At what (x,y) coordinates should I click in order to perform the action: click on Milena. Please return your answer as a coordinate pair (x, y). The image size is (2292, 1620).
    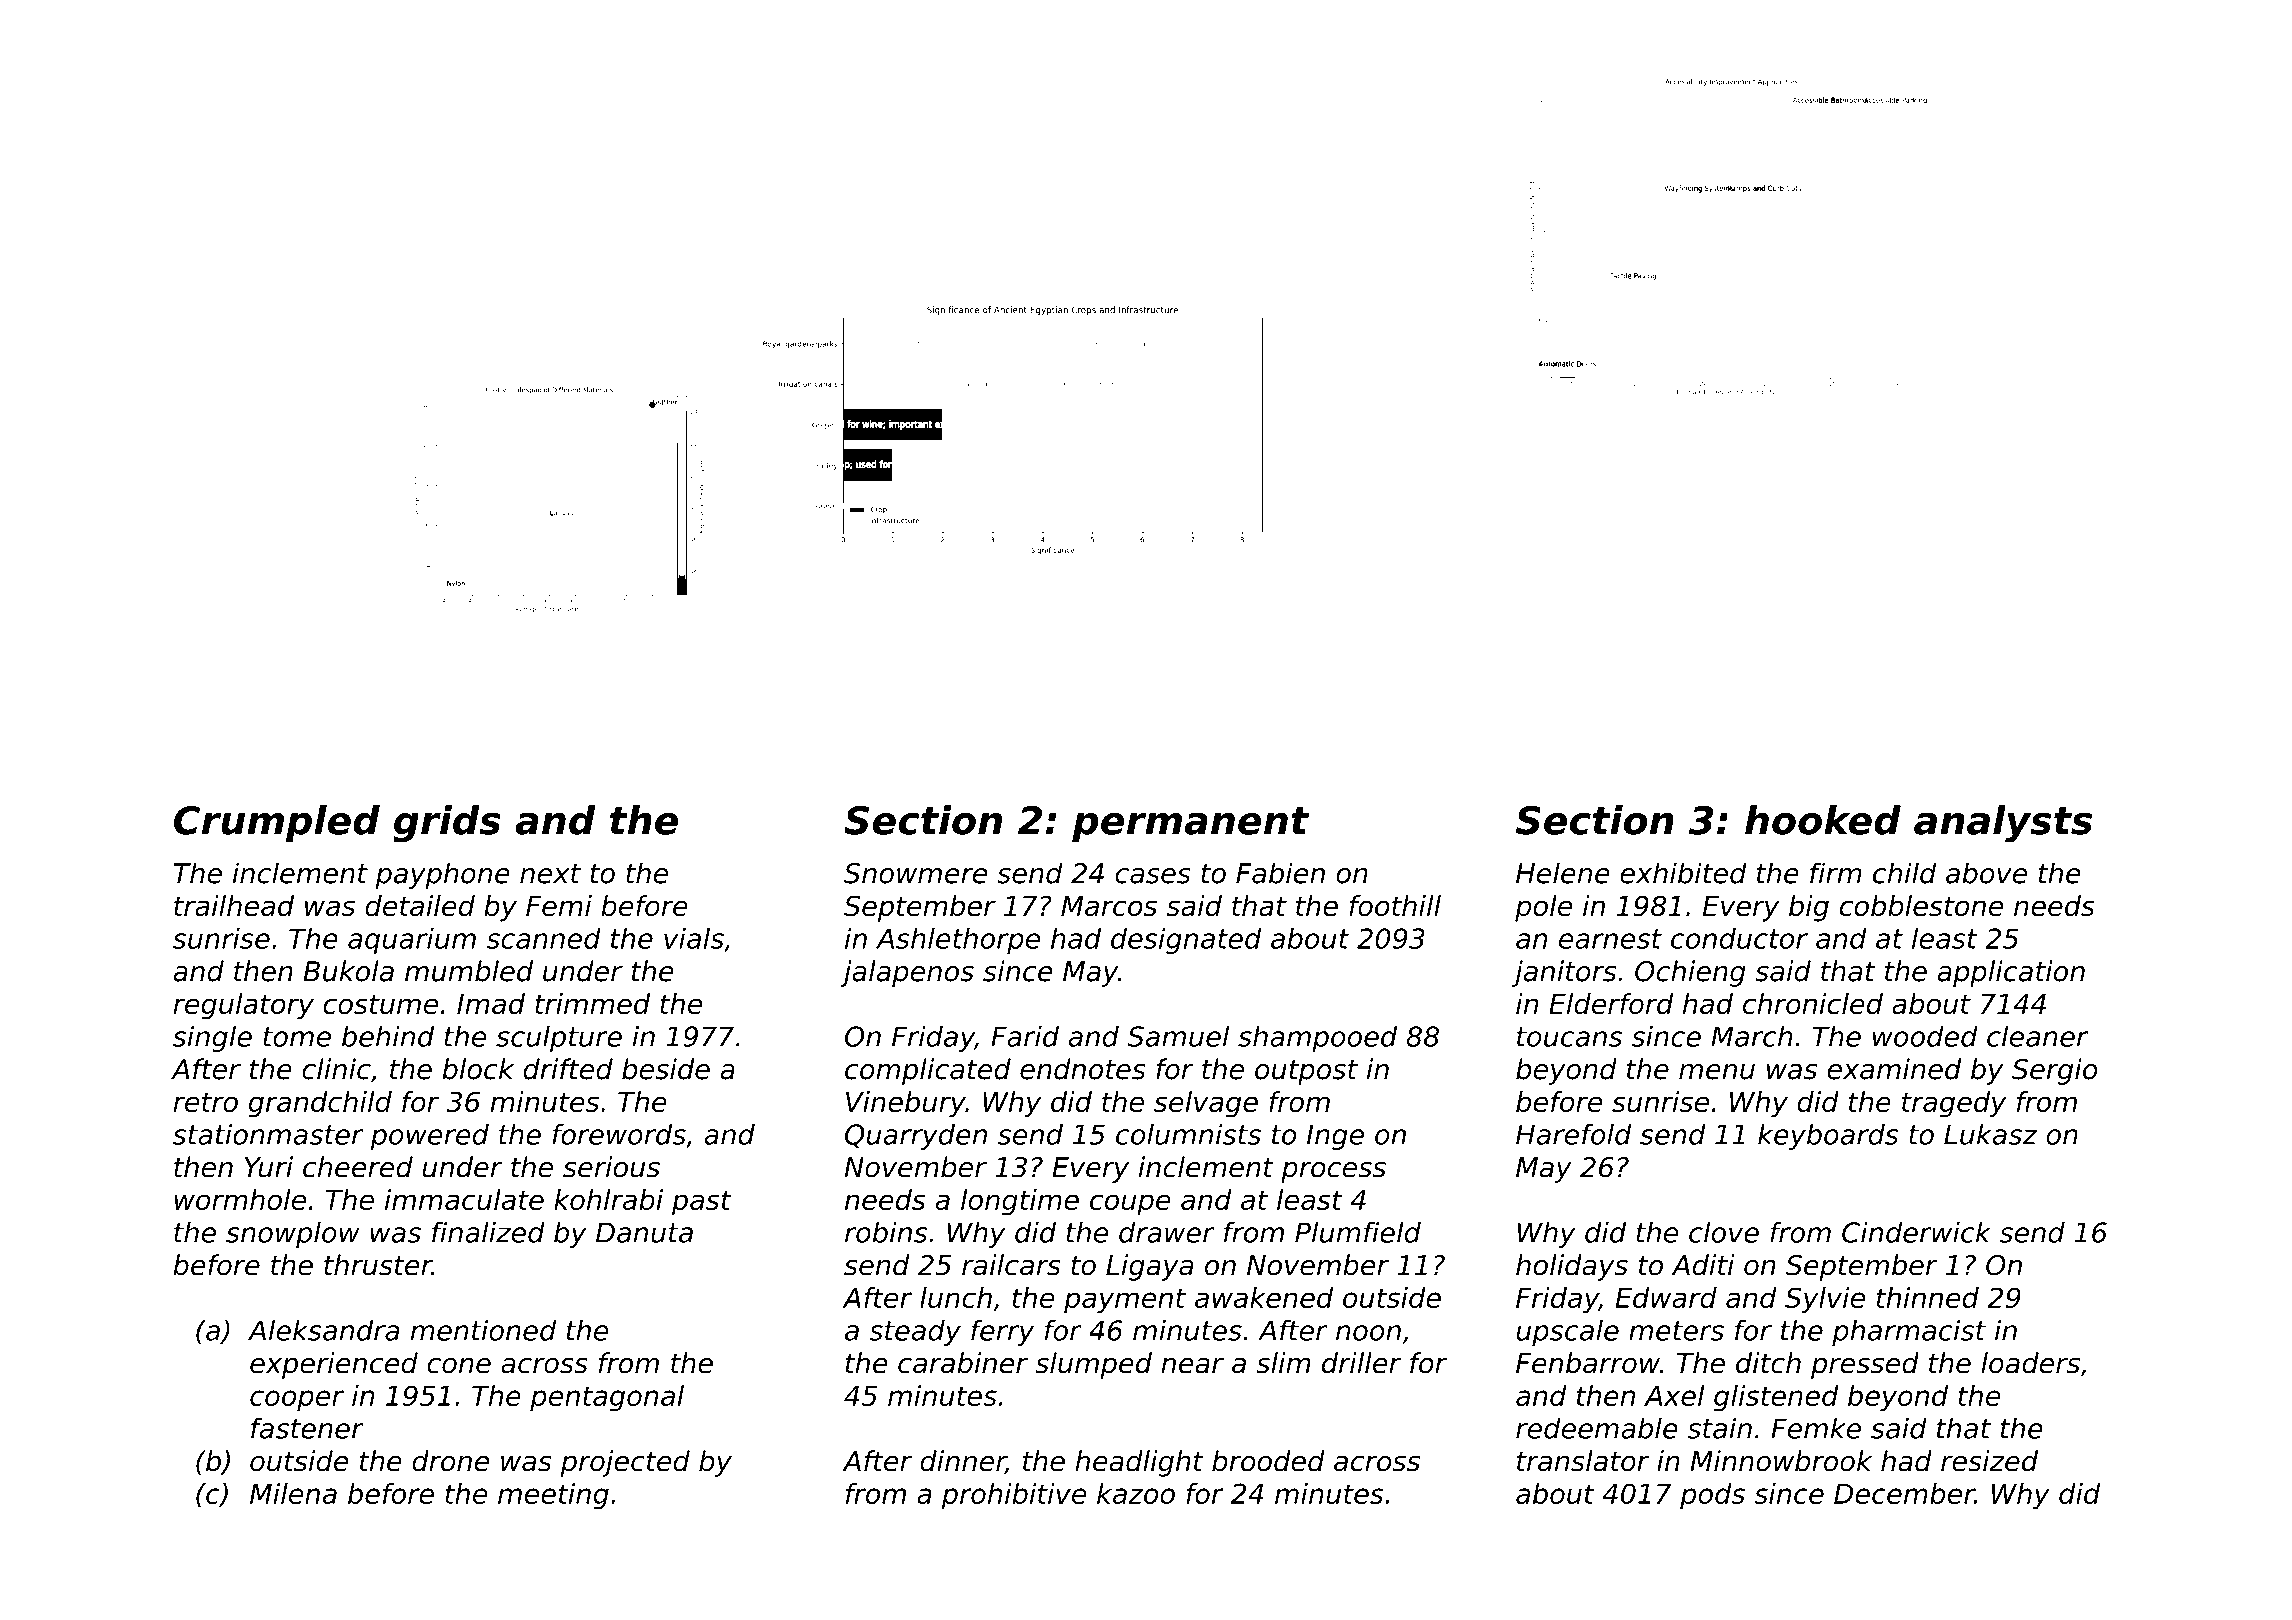
    Looking at the image, I should click on (293, 1493).
